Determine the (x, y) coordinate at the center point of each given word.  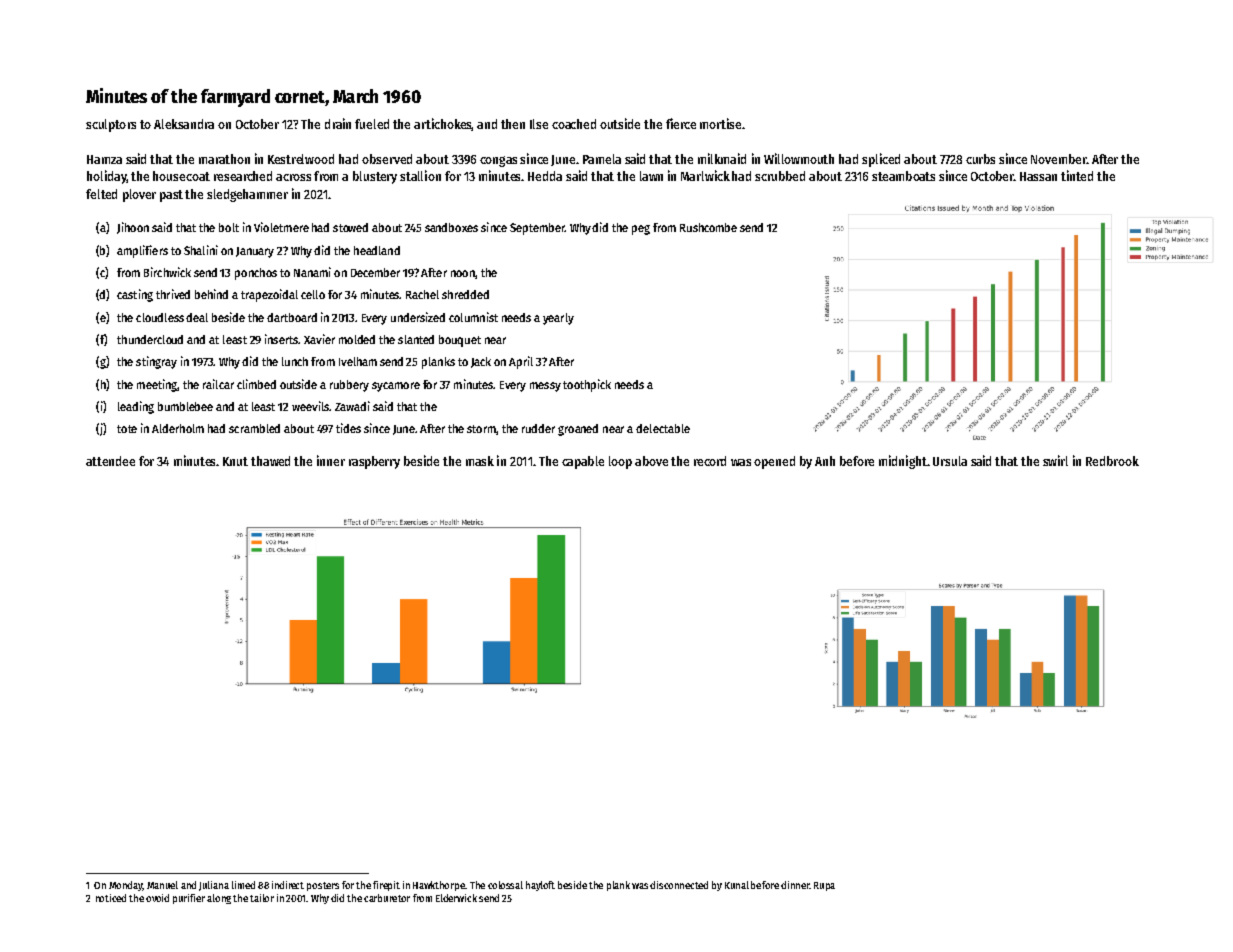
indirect (288, 885)
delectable (663, 428)
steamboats (903, 176)
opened (774, 462)
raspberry (374, 462)
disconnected (679, 885)
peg (641, 230)
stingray (156, 362)
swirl (1055, 460)
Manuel (162, 885)
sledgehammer (247, 195)
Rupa (824, 886)
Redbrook (1112, 461)
